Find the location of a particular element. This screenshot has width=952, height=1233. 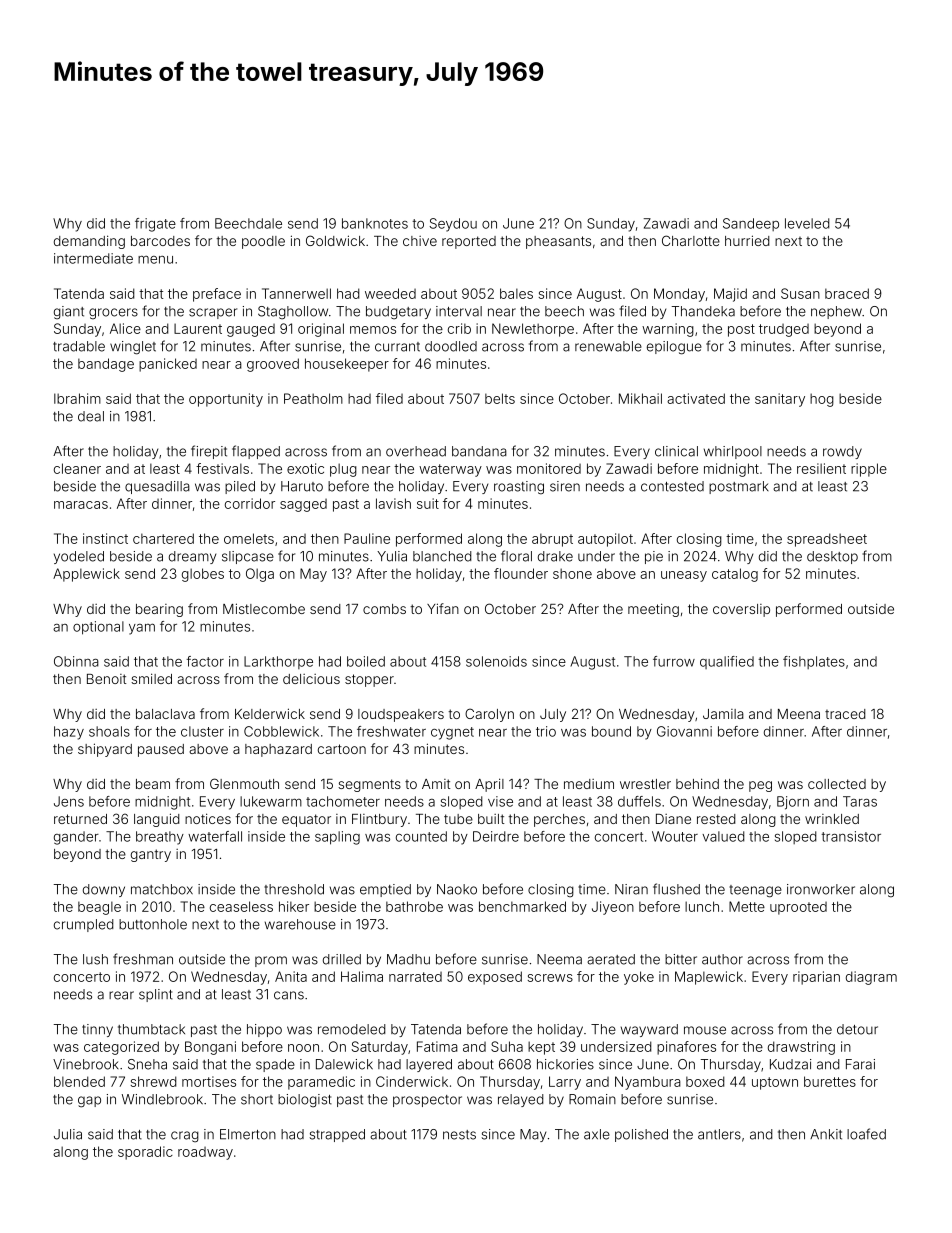

Nyambura is located at coordinates (648, 1083).
